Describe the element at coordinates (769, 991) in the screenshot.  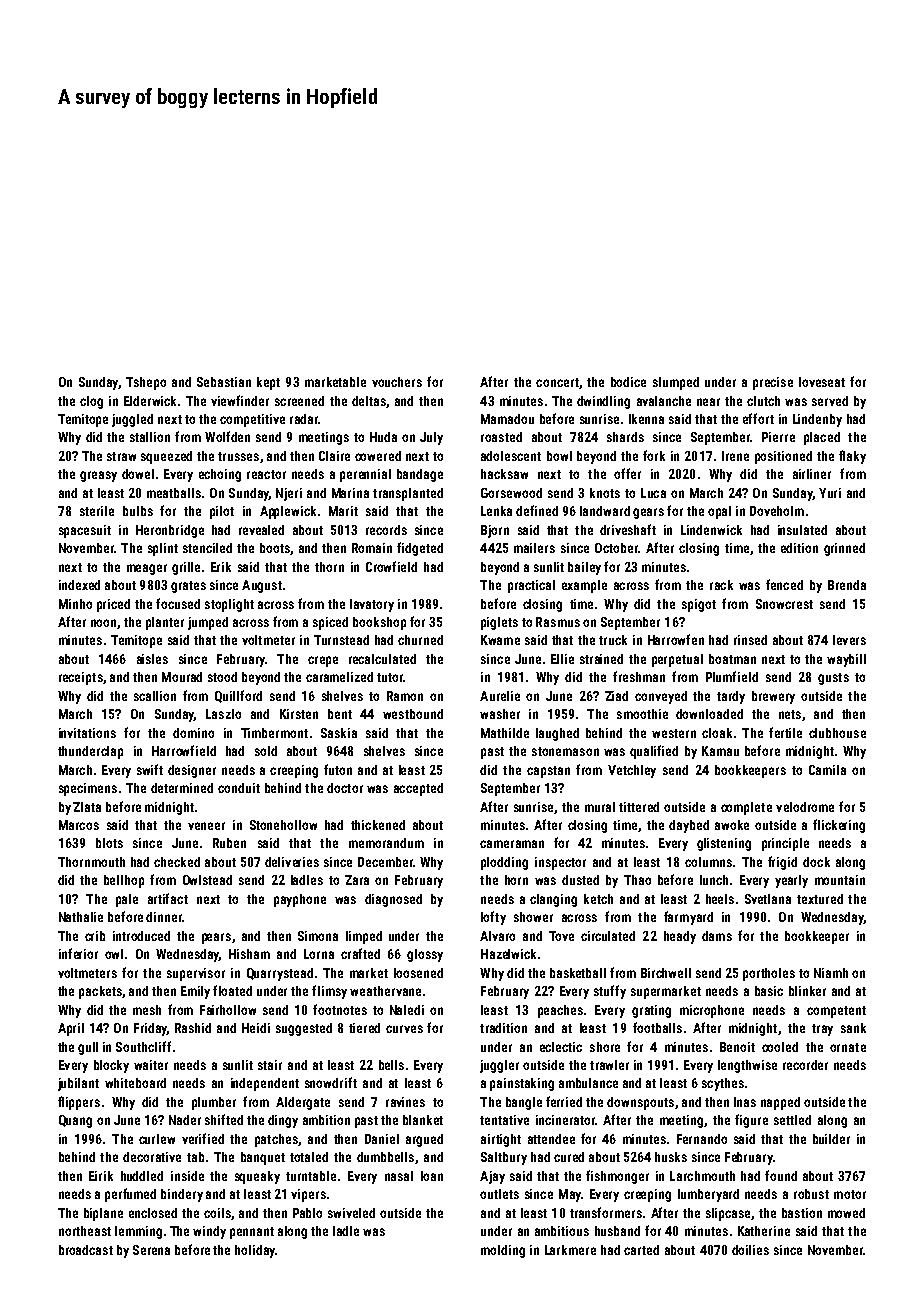
I see `basic` at that location.
